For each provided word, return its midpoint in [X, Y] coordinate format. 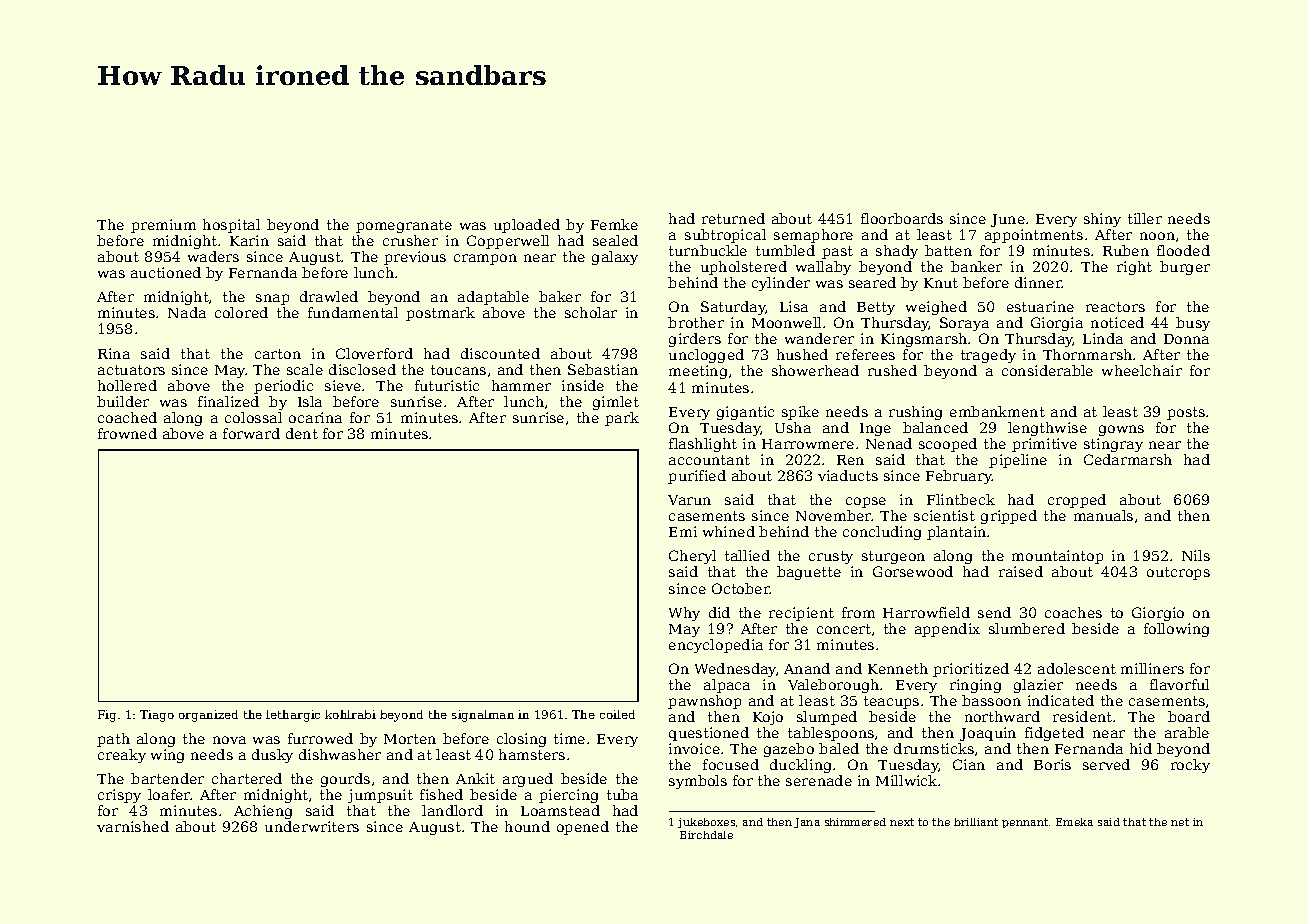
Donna [1186, 339]
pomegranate [404, 226]
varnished [133, 826]
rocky [1190, 766]
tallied [747, 555]
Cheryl [692, 557]
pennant [1025, 823]
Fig [107, 716]
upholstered [744, 268]
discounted [500, 353]
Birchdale [706, 835]
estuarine [1040, 306]
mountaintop [1057, 557]
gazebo [789, 750]
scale [305, 369]
